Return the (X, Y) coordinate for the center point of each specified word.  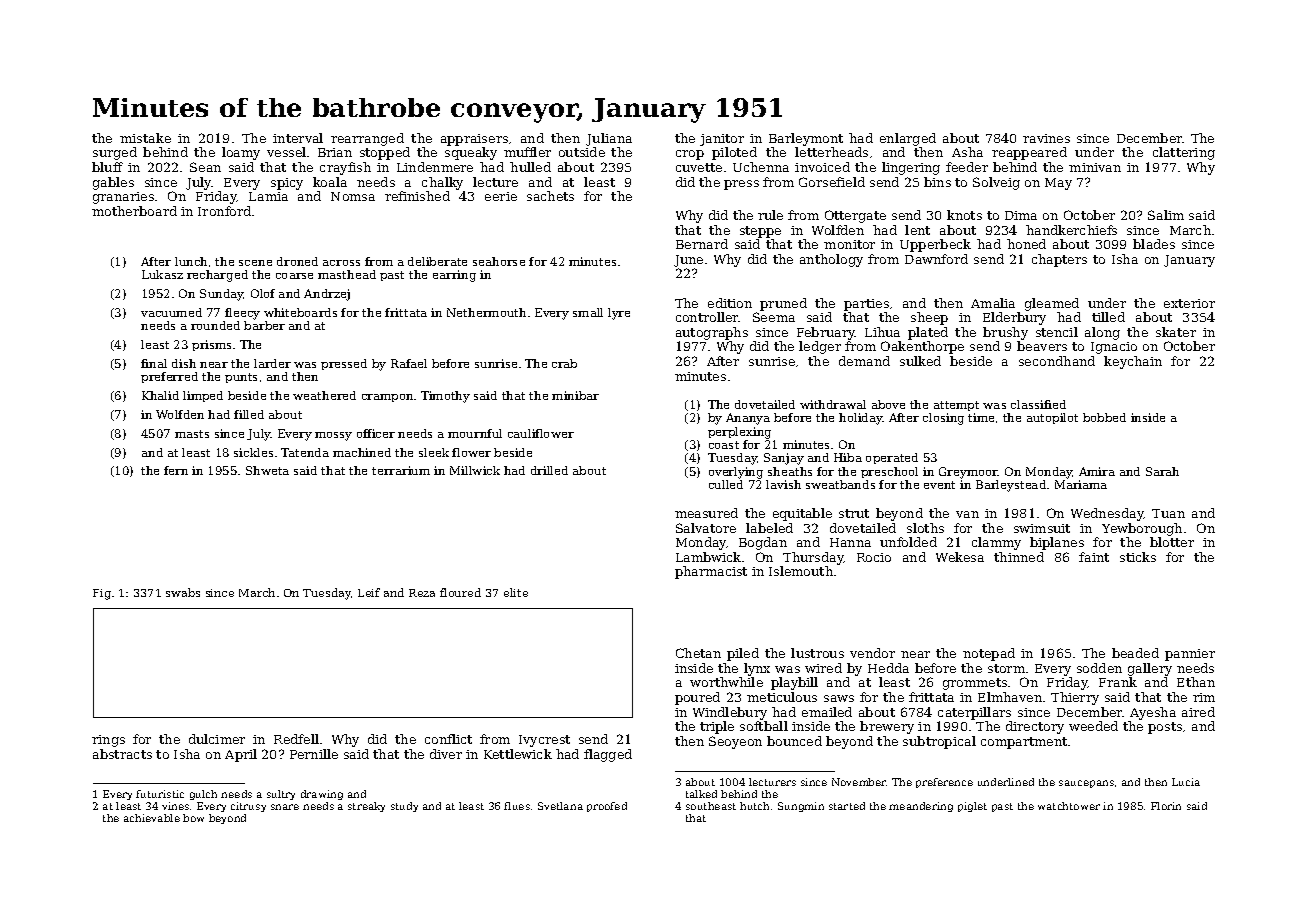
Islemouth (801, 571)
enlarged (908, 139)
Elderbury (1014, 318)
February (826, 333)
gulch (203, 795)
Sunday (222, 295)
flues (517, 806)
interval (298, 138)
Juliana (609, 139)
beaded (1135, 653)
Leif (369, 592)
